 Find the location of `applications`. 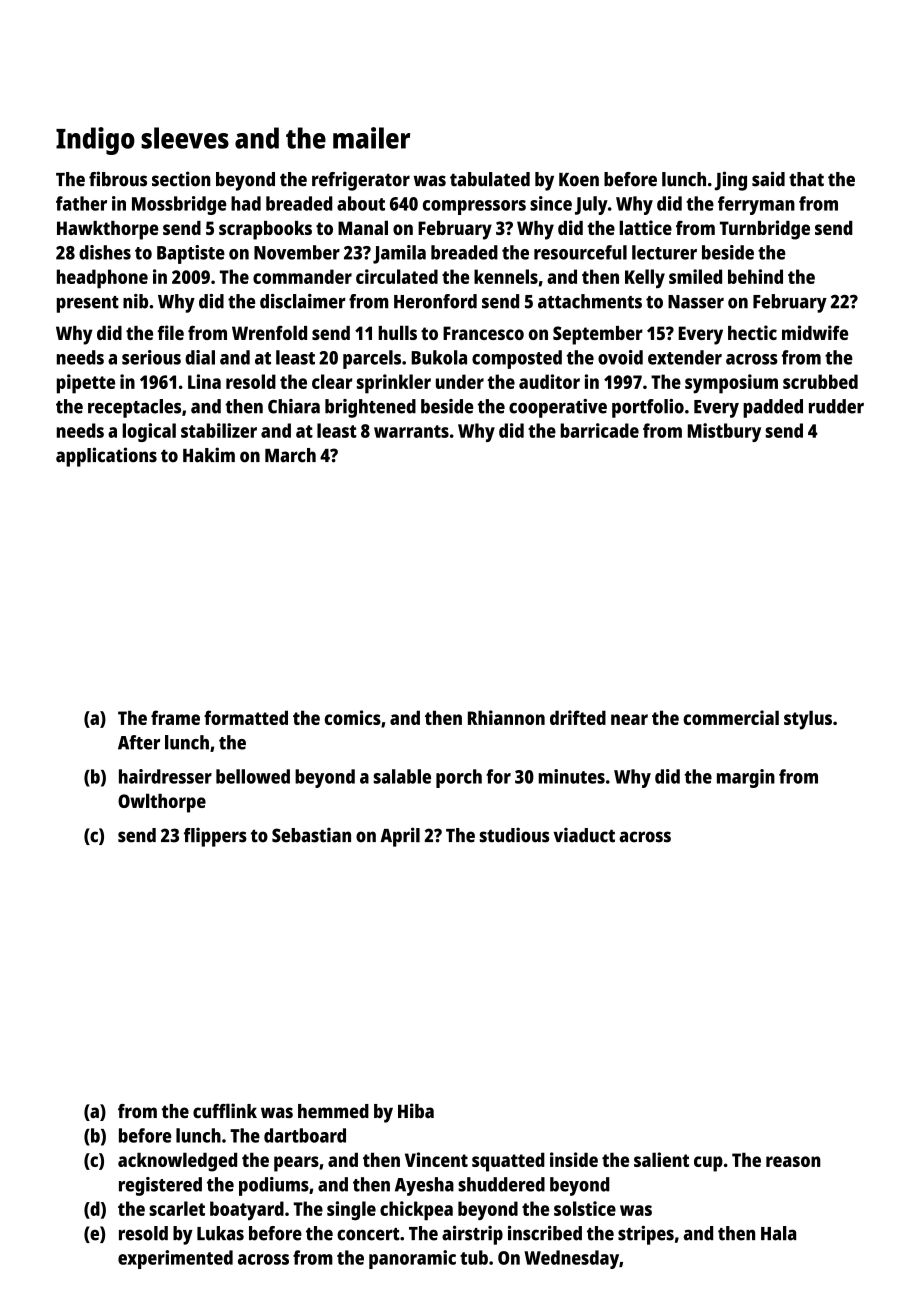

applications is located at coordinates (106, 457).
